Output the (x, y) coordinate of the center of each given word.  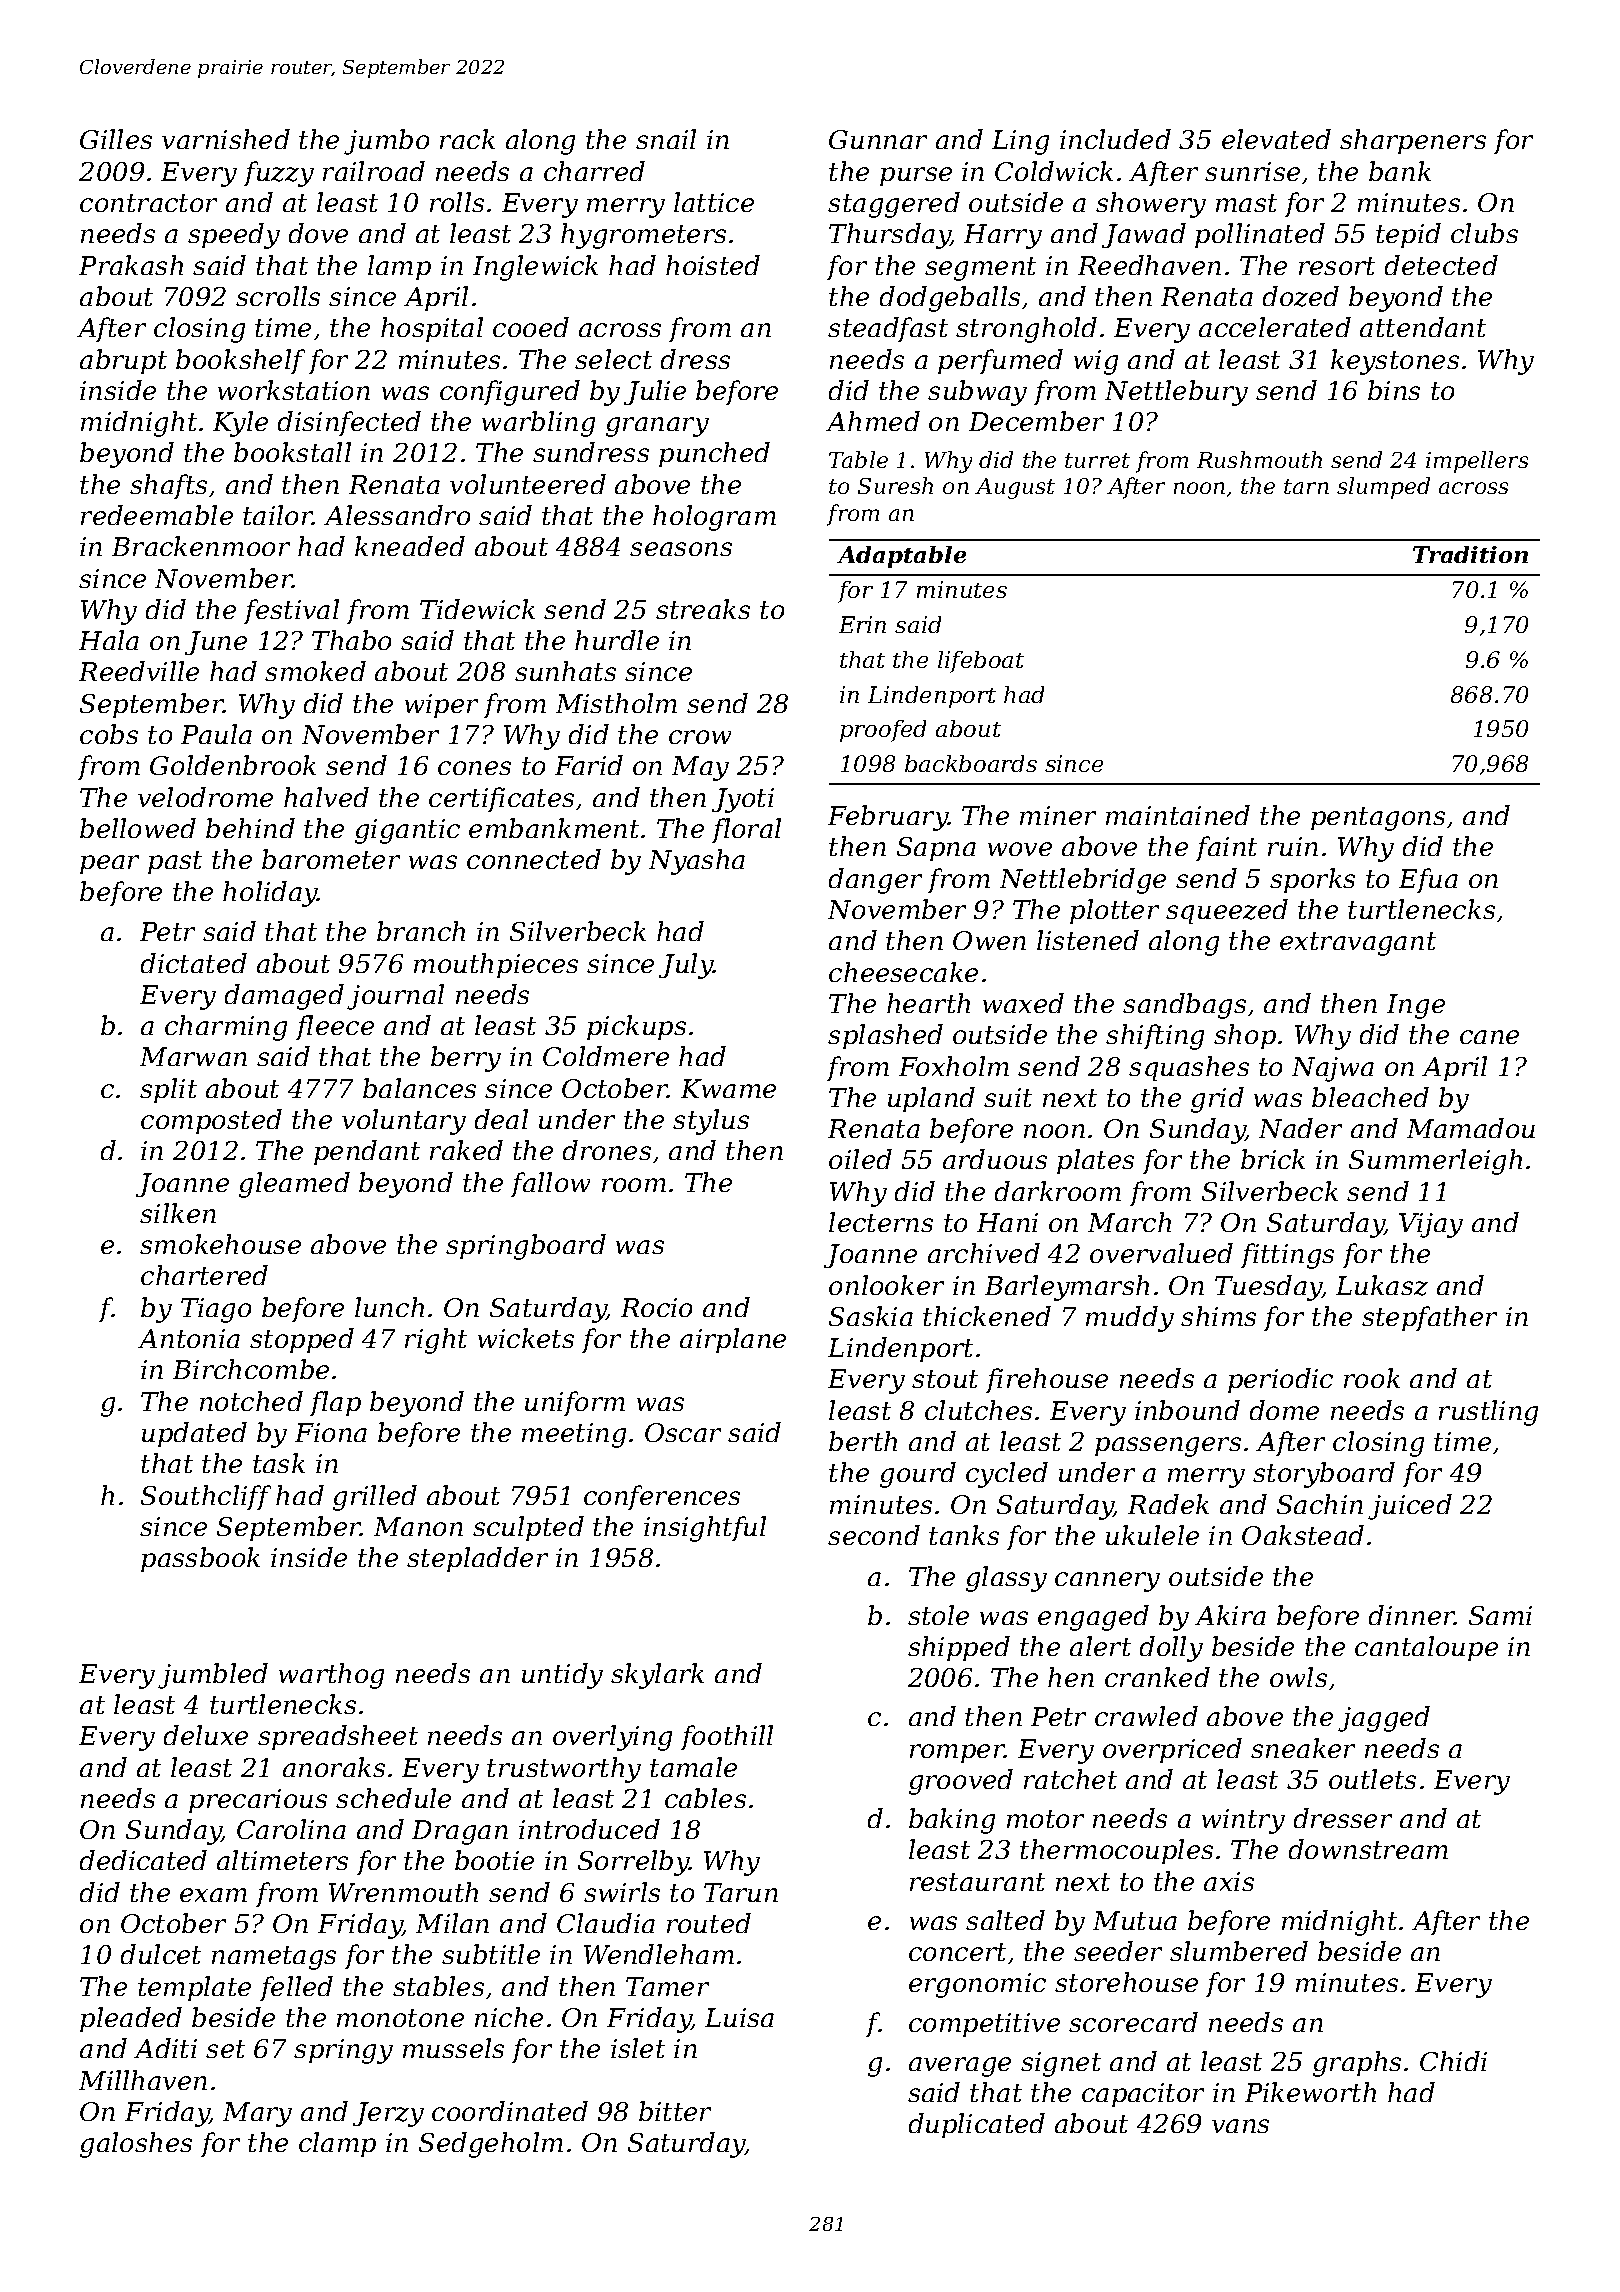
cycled (1007, 1475)
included (1115, 139)
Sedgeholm (491, 2145)
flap (335, 1403)
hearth (928, 1003)
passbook (200, 1559)
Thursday (889, 236)
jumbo (386, 142)
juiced (1410, 1507)
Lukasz (1382, 1285)
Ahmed (873, 421)
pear (109, 864)
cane (1489, 1037)
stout (945, 1379)
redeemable (157, 515)
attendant (1423, 327)
